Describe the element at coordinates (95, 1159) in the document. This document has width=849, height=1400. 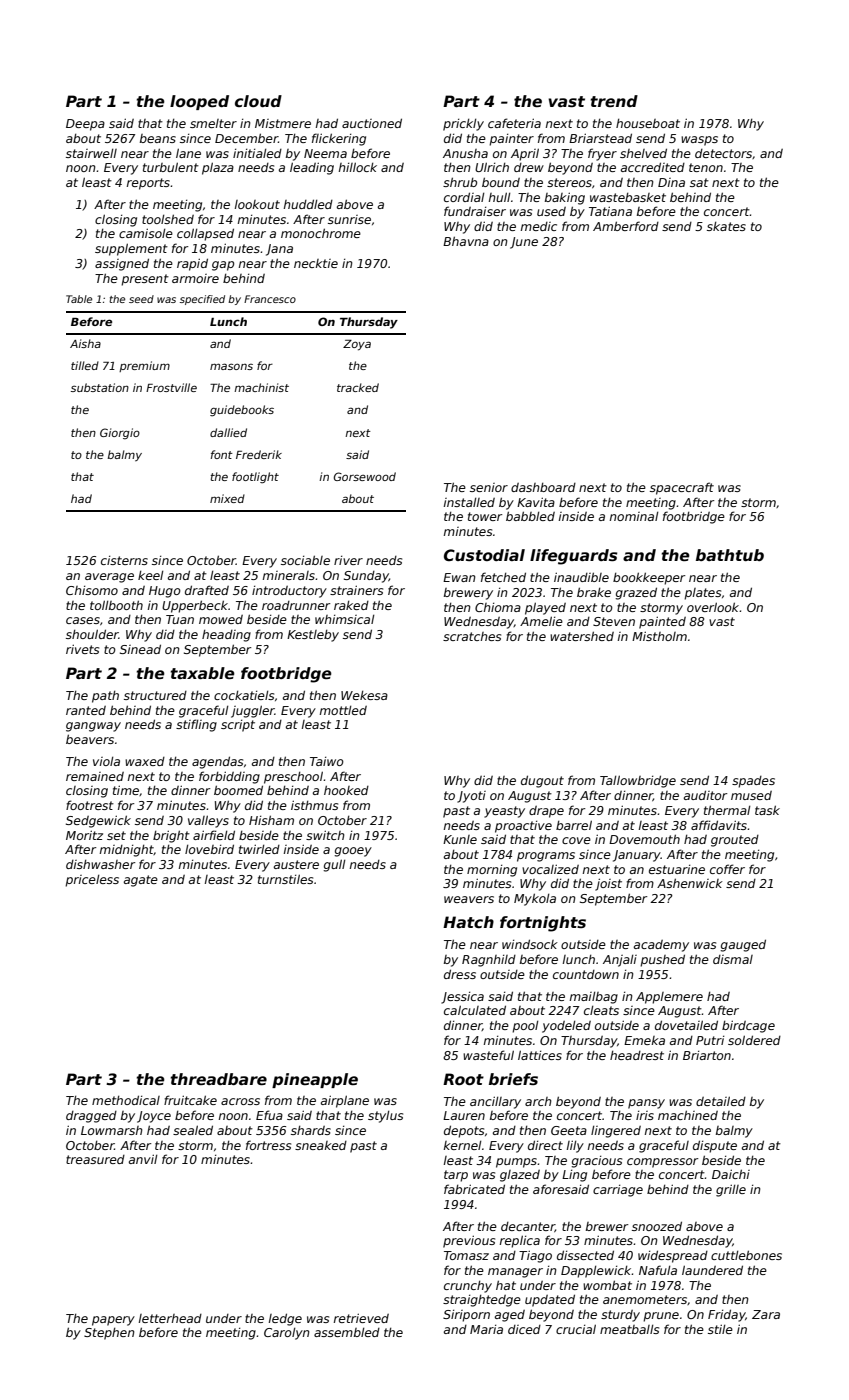
I see `treasured` at that location.
